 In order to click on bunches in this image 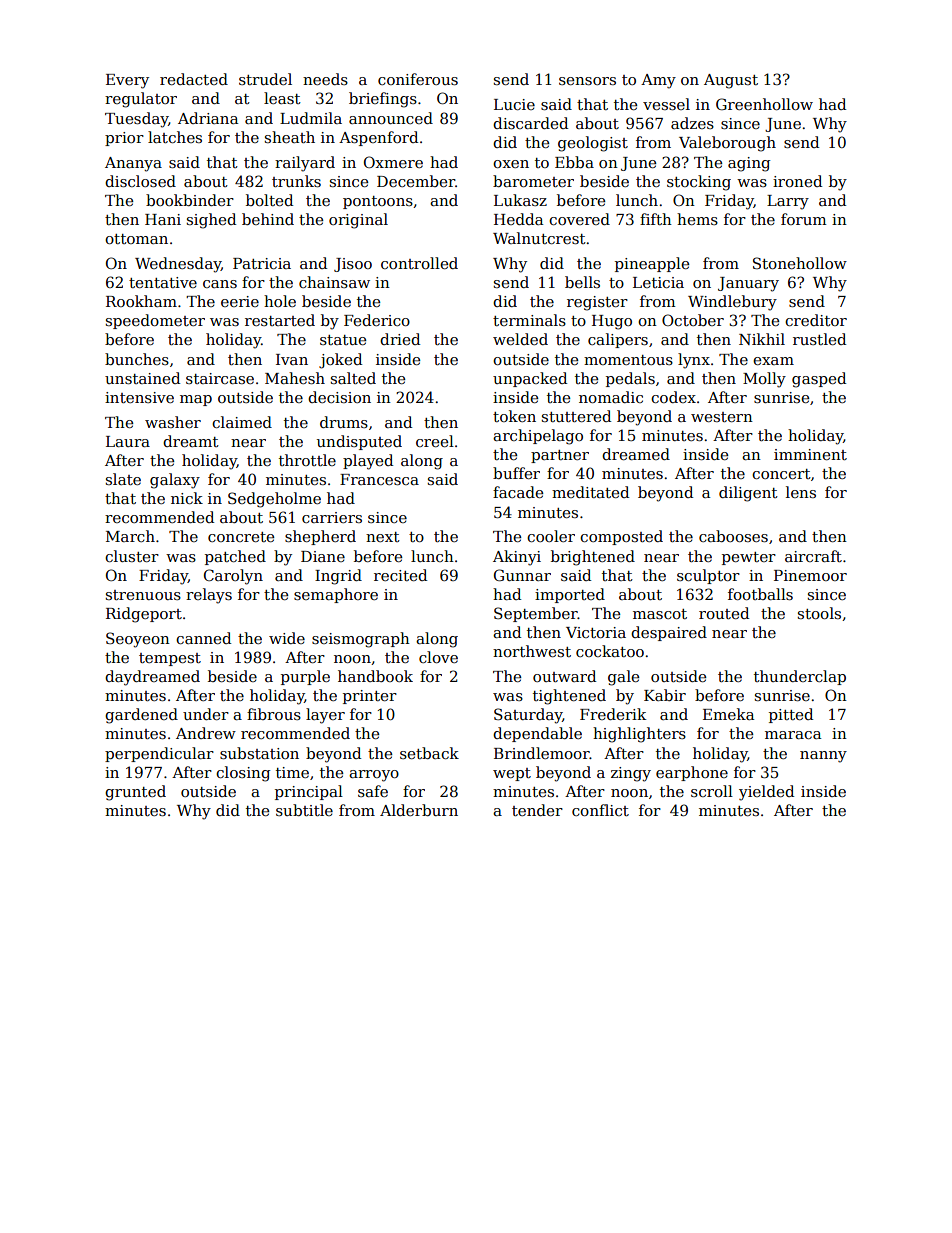, I will do `click(137, 359)`.
